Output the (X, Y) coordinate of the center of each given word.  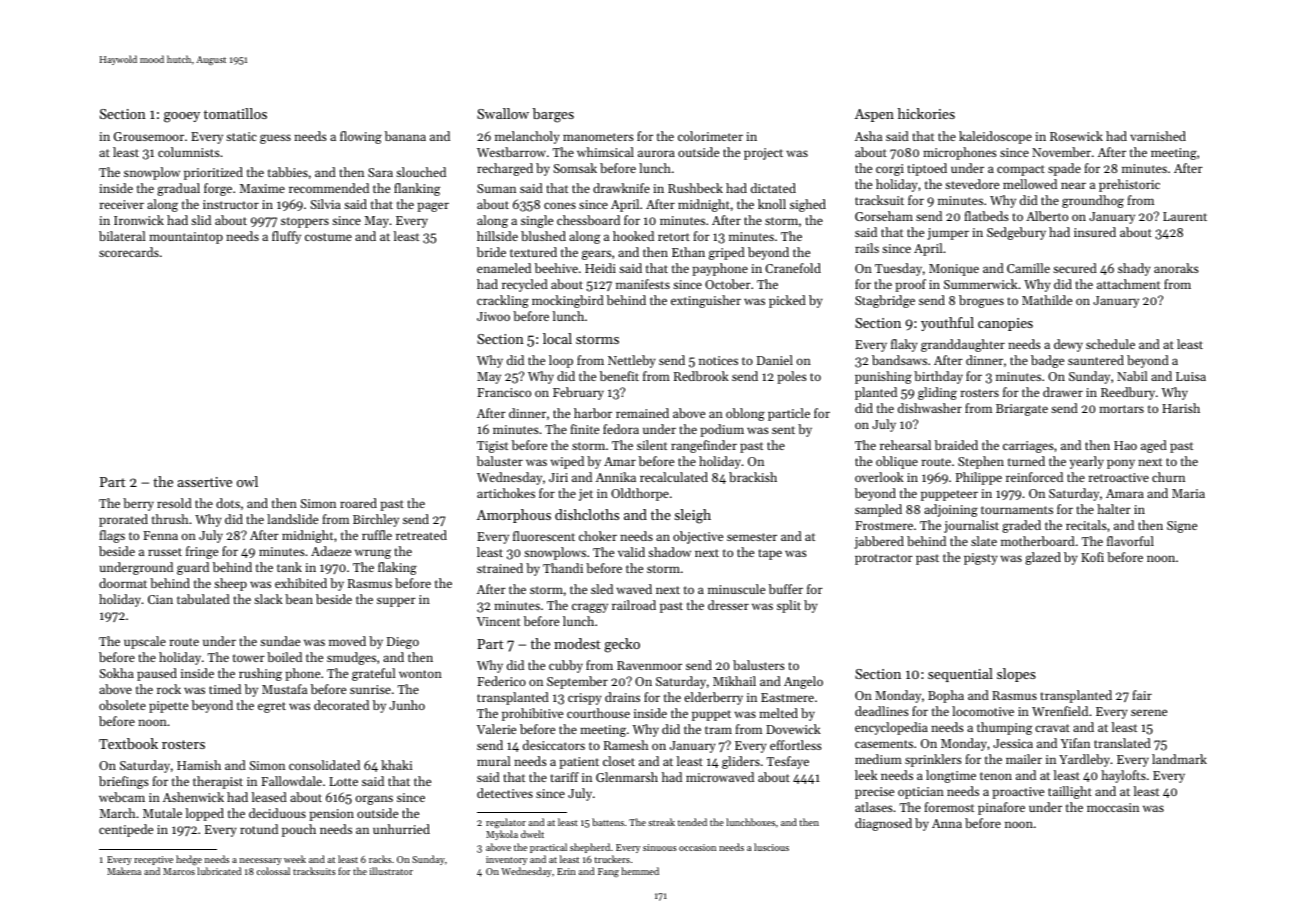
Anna (947, 823)
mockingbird (568, 301)
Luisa (1191, 376)
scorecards (129, 252)
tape (770, 554)
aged (1154, 446)
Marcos (179, 871)
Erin (566, 871)
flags (112, 536)
